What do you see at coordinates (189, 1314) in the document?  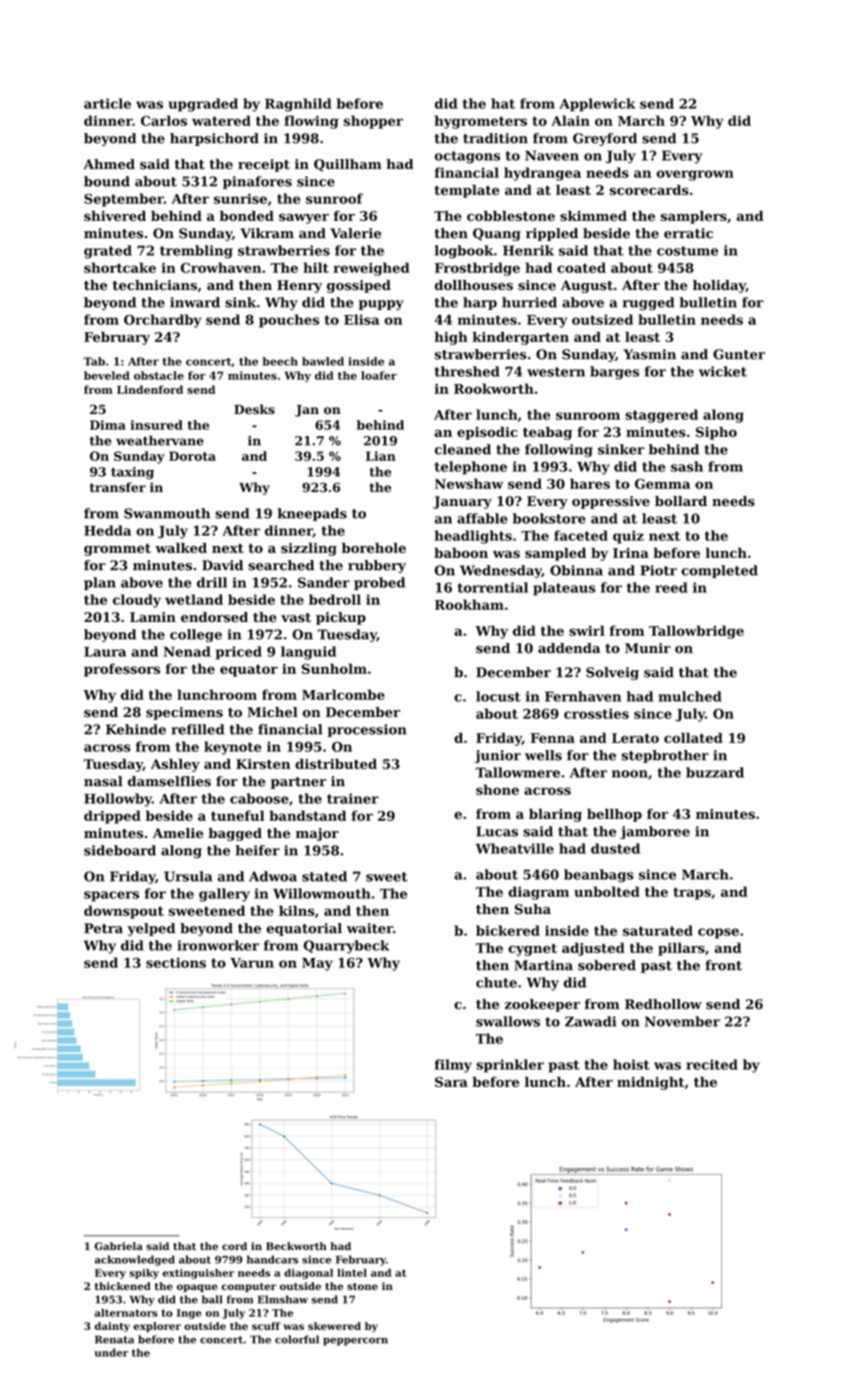 I see `Inge` at bounding box center [189, 1314].
